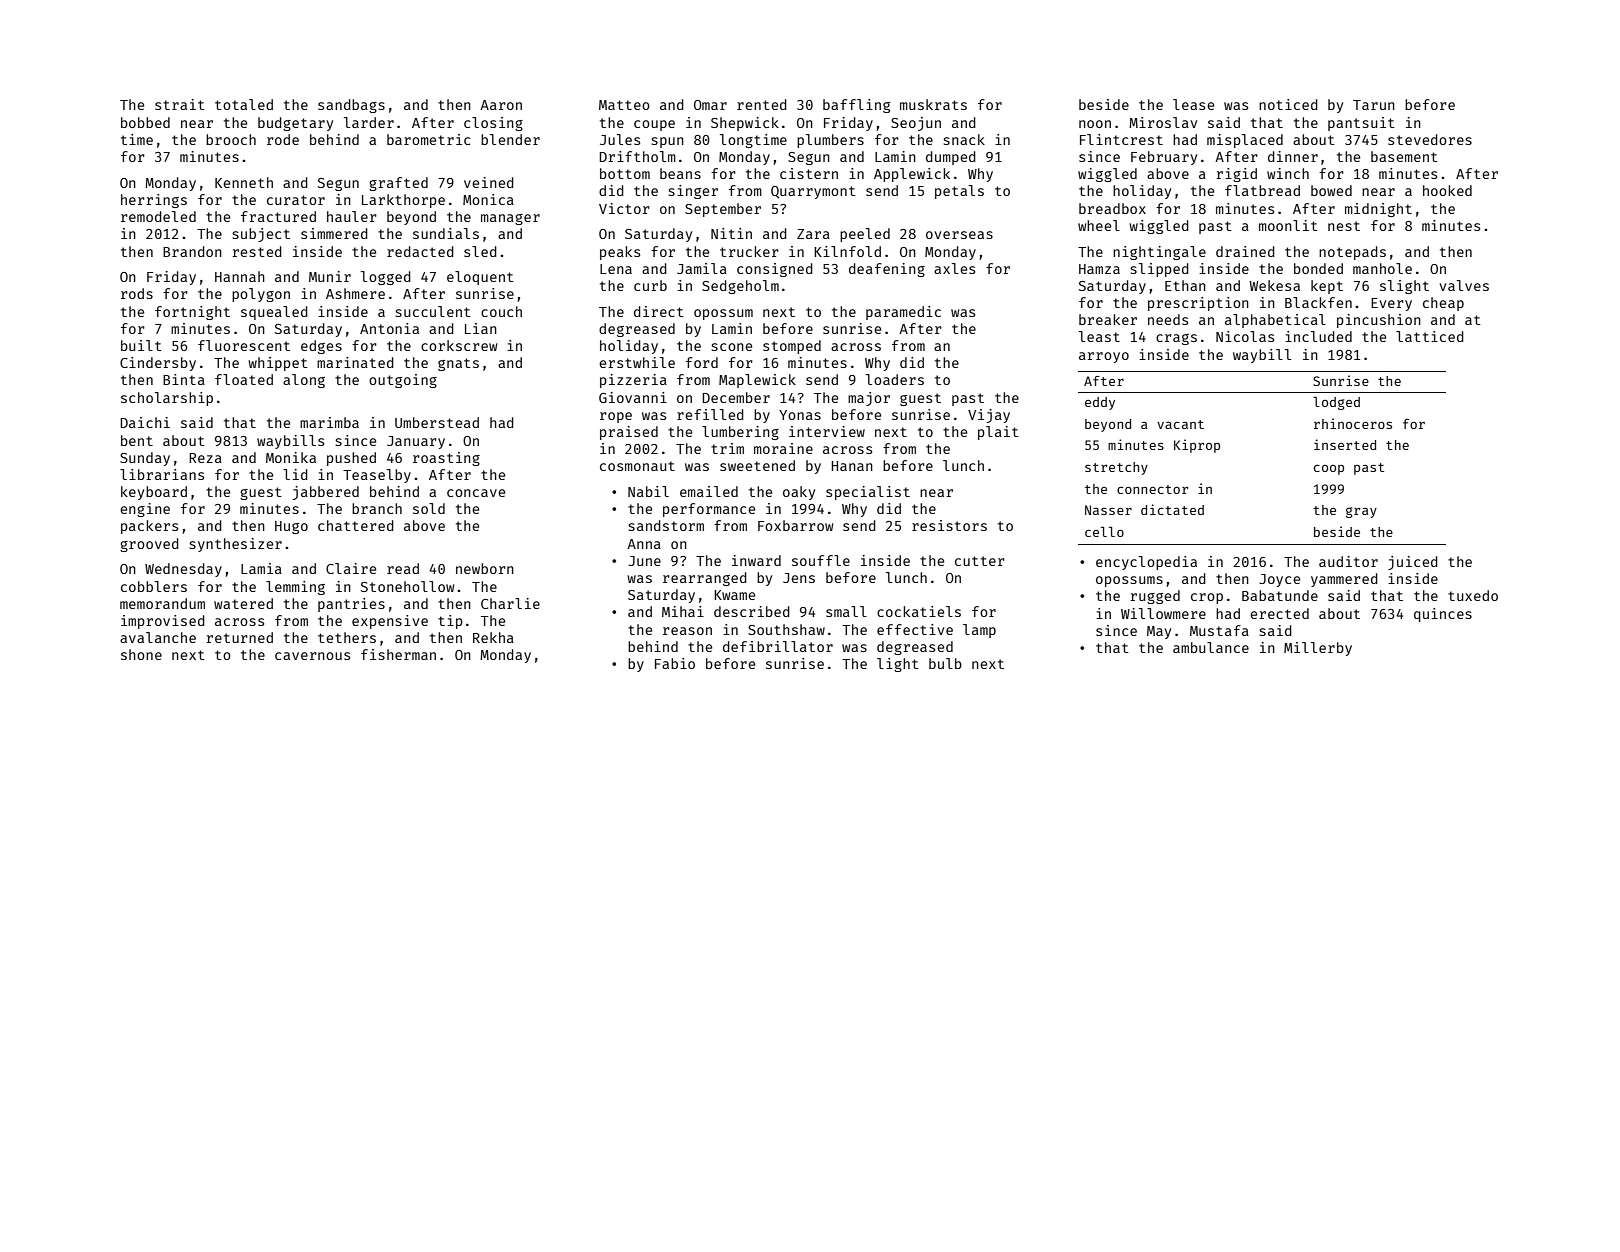 This screenshot has height=1252, width=1620. What do you see at coordinates (624, 208) in the screenshot?
I see `Victor` at bounding box center [624, 208].
